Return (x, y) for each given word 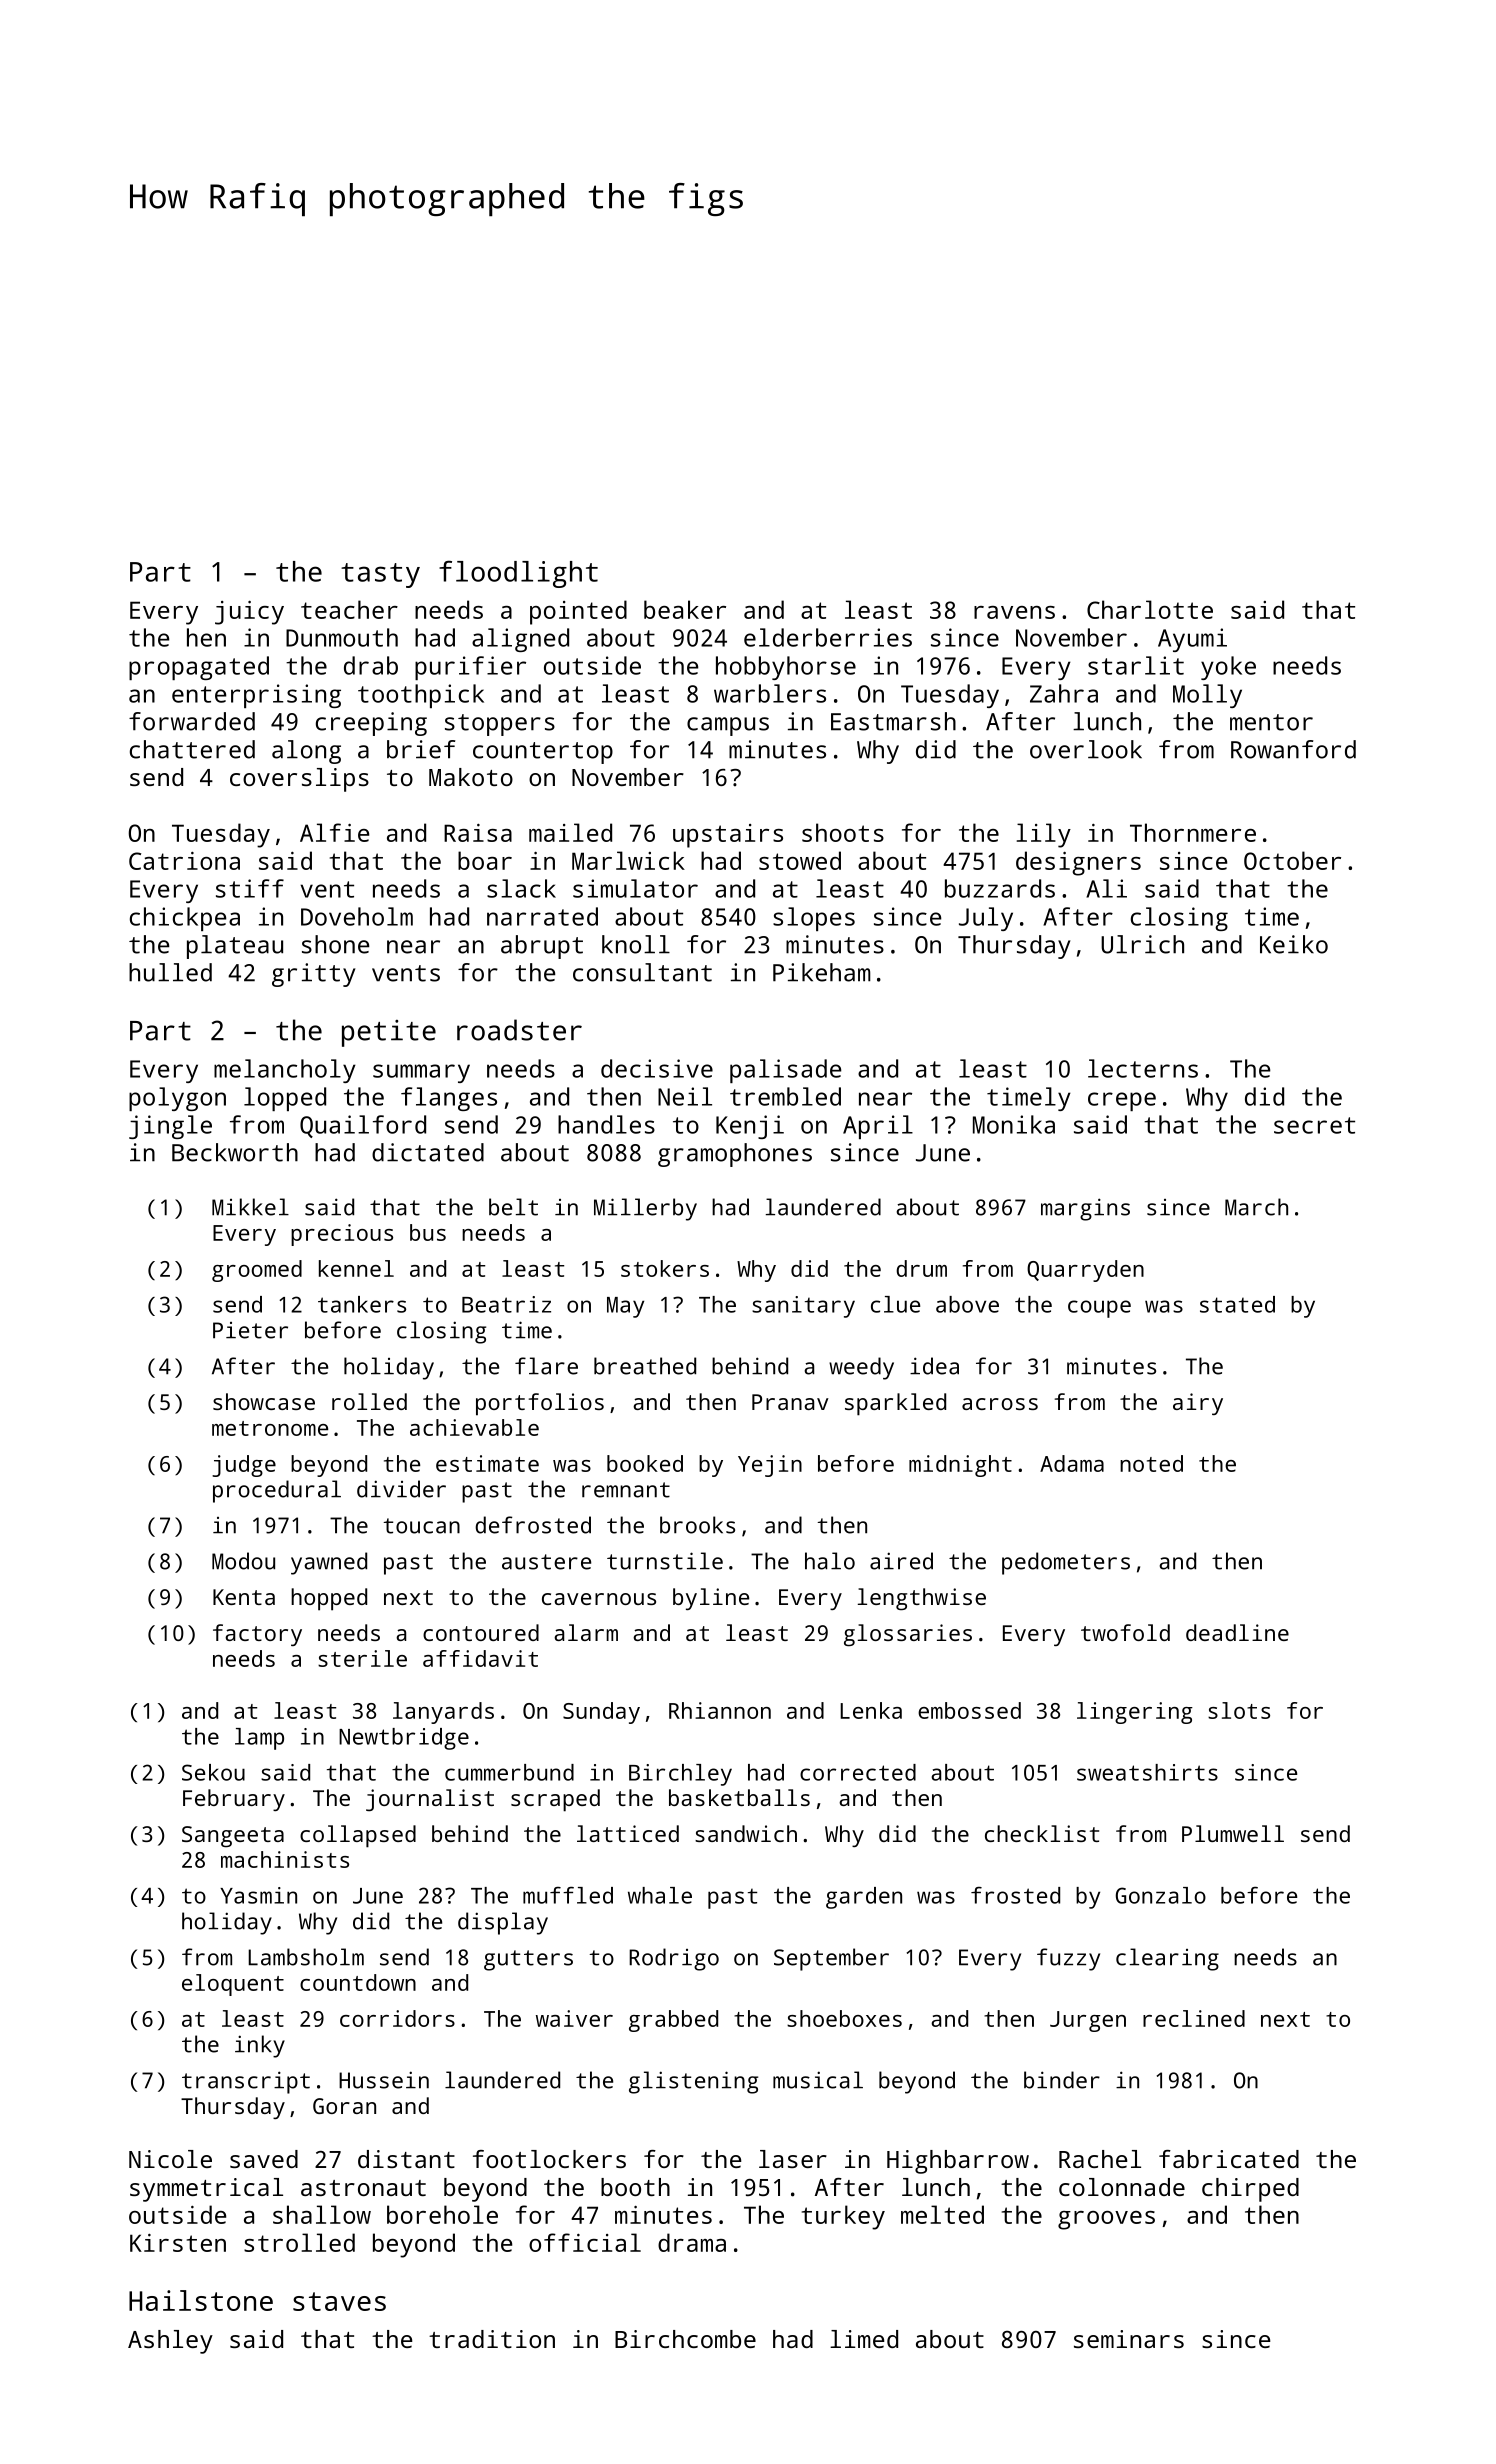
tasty (380, 575)
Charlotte (1150, 609)
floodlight (518, 574)
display (503, 1923)
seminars (1129, 2339)
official (585, 2242)
